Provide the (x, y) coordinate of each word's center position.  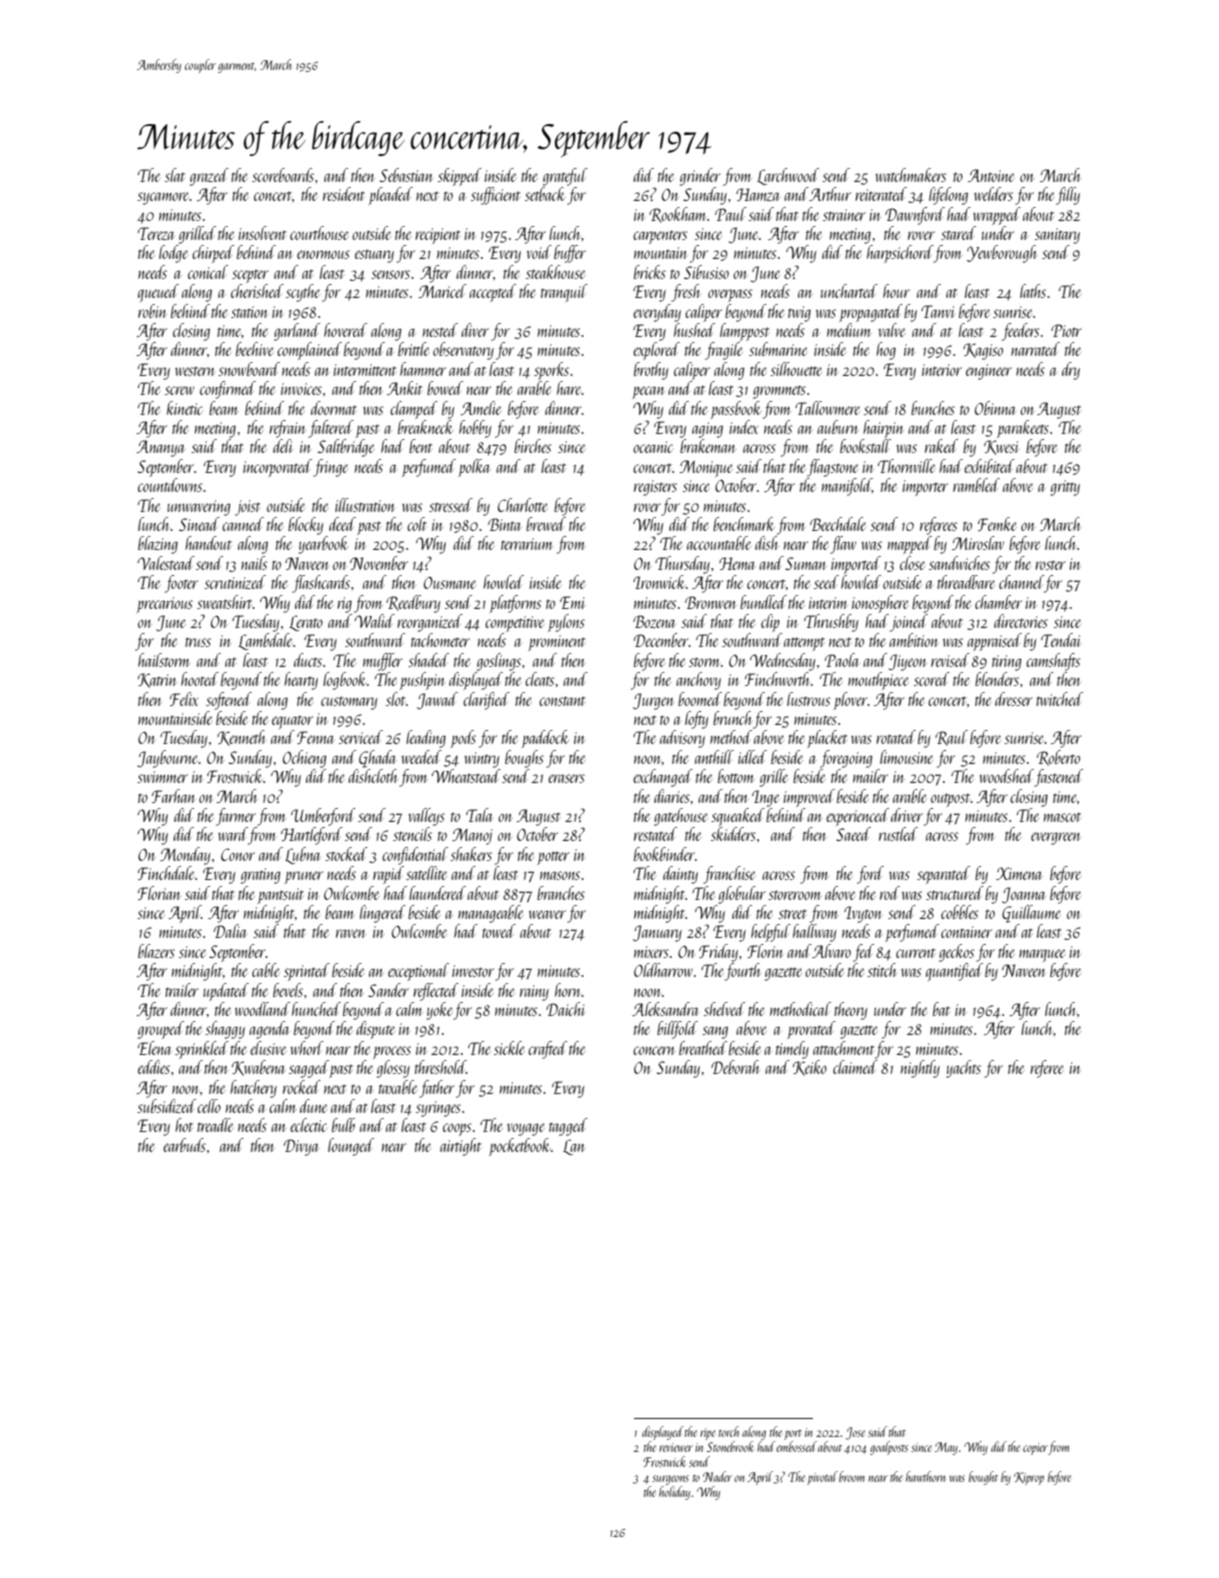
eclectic (308, 1125)
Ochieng (305, 759)
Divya (301, 1147)
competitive (514, 624)
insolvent (262, 233)
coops (457, 1129)
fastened (1058, 778)
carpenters (660, 237)
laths (1033, 291)
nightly (920, 1069)
